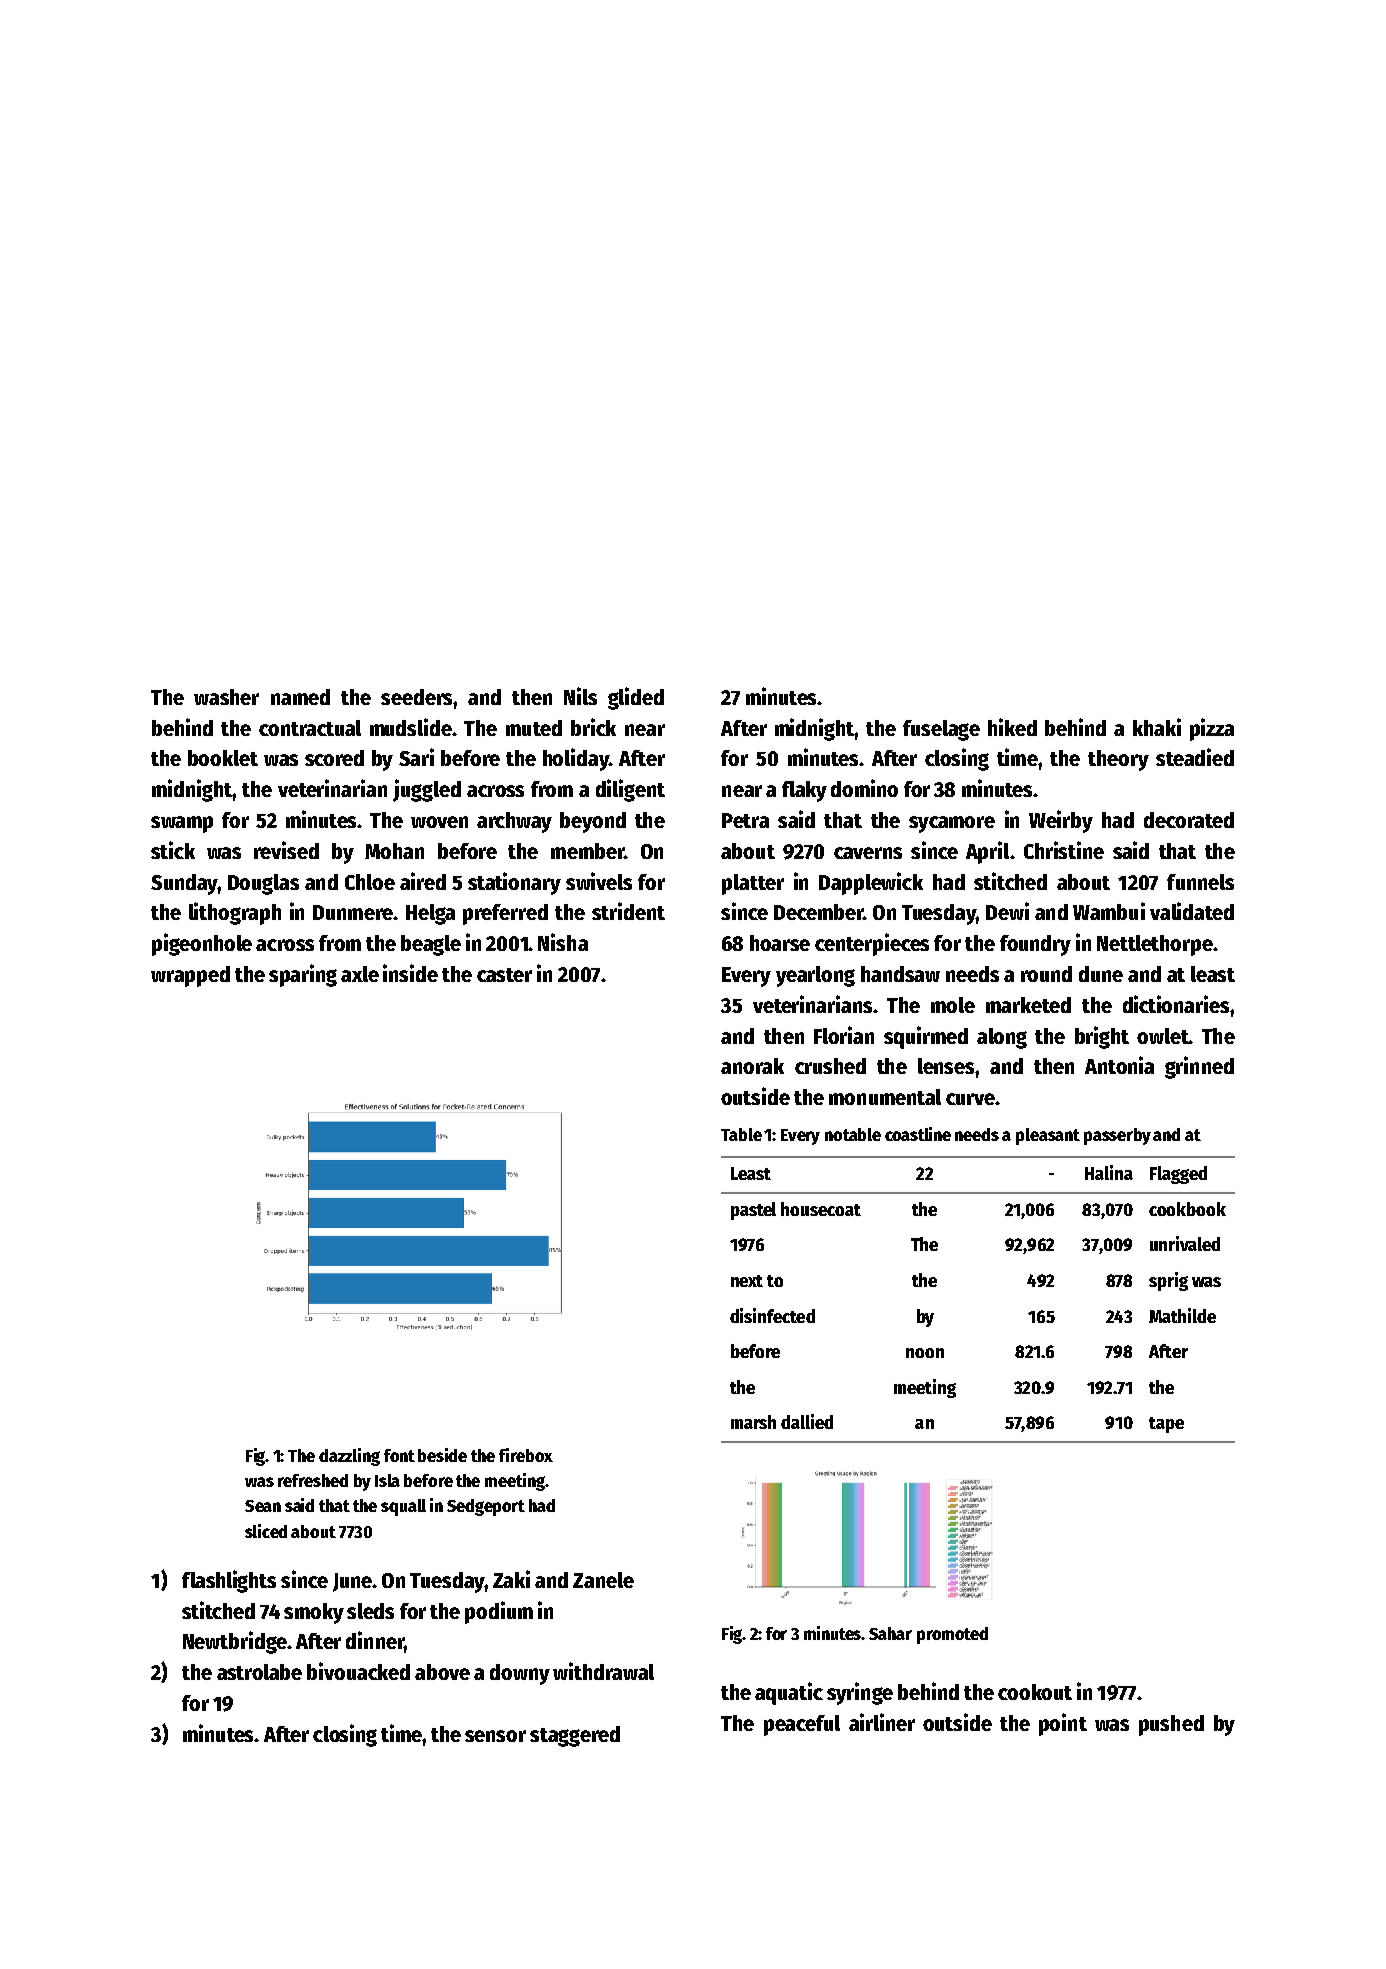  What do you see at coordinates (752, 1066) in the screenshot?
I see `anorak` at bounding box center [752, 1066].
